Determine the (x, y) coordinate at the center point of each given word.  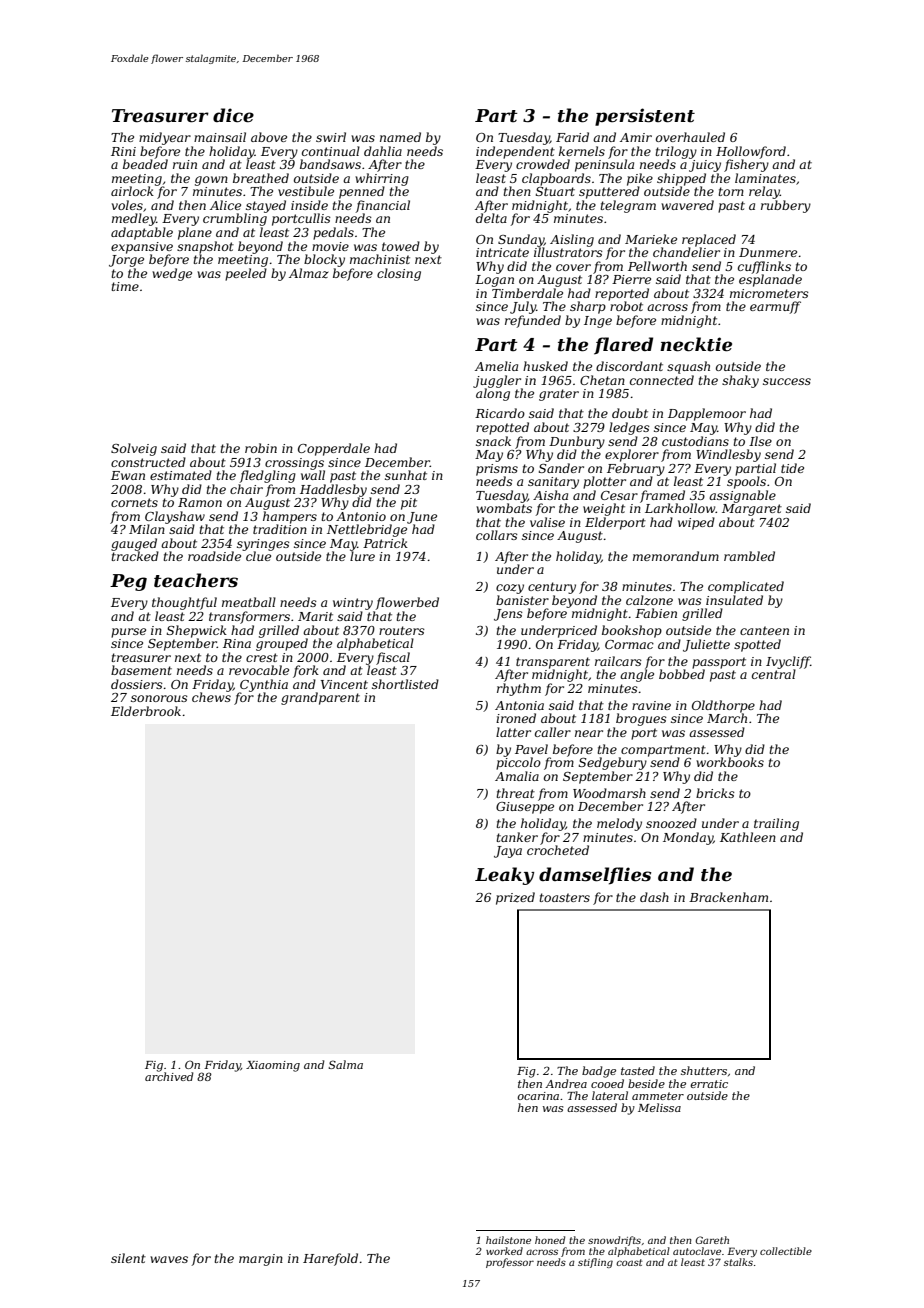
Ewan (128, 475)
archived (169, 1076)
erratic (709, 1084)
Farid (572, 137)
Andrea (566, 1083)
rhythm (519, 689)
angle (637, 675)
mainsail (220, 137)
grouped (282, 644)
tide (792, 468)
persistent (645, 117)
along (493, 394)
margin (261, 1260)
